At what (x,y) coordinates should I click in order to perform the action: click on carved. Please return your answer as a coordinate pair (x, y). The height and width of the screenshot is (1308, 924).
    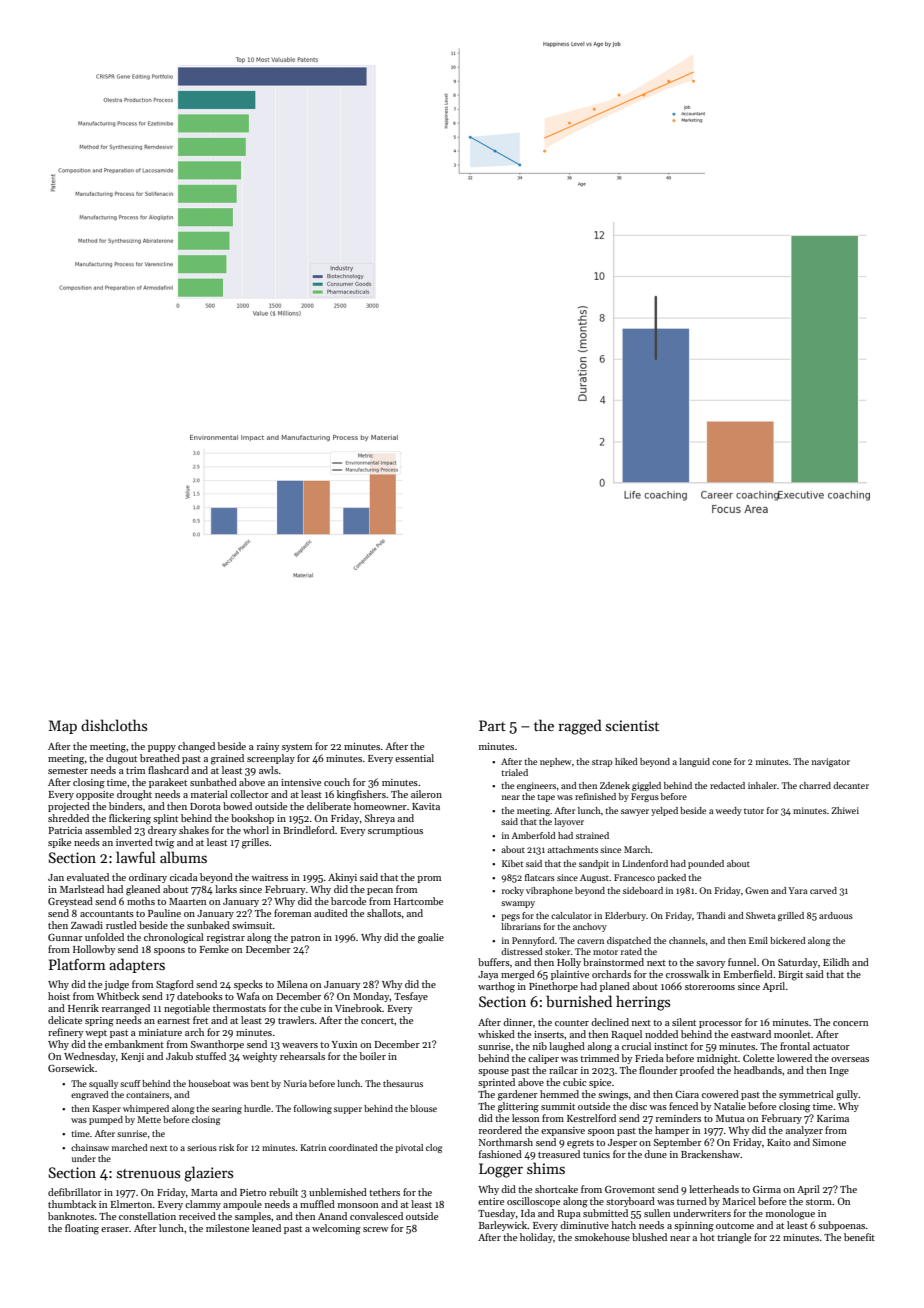
    Looking at the image, I should click on (823, 890).
